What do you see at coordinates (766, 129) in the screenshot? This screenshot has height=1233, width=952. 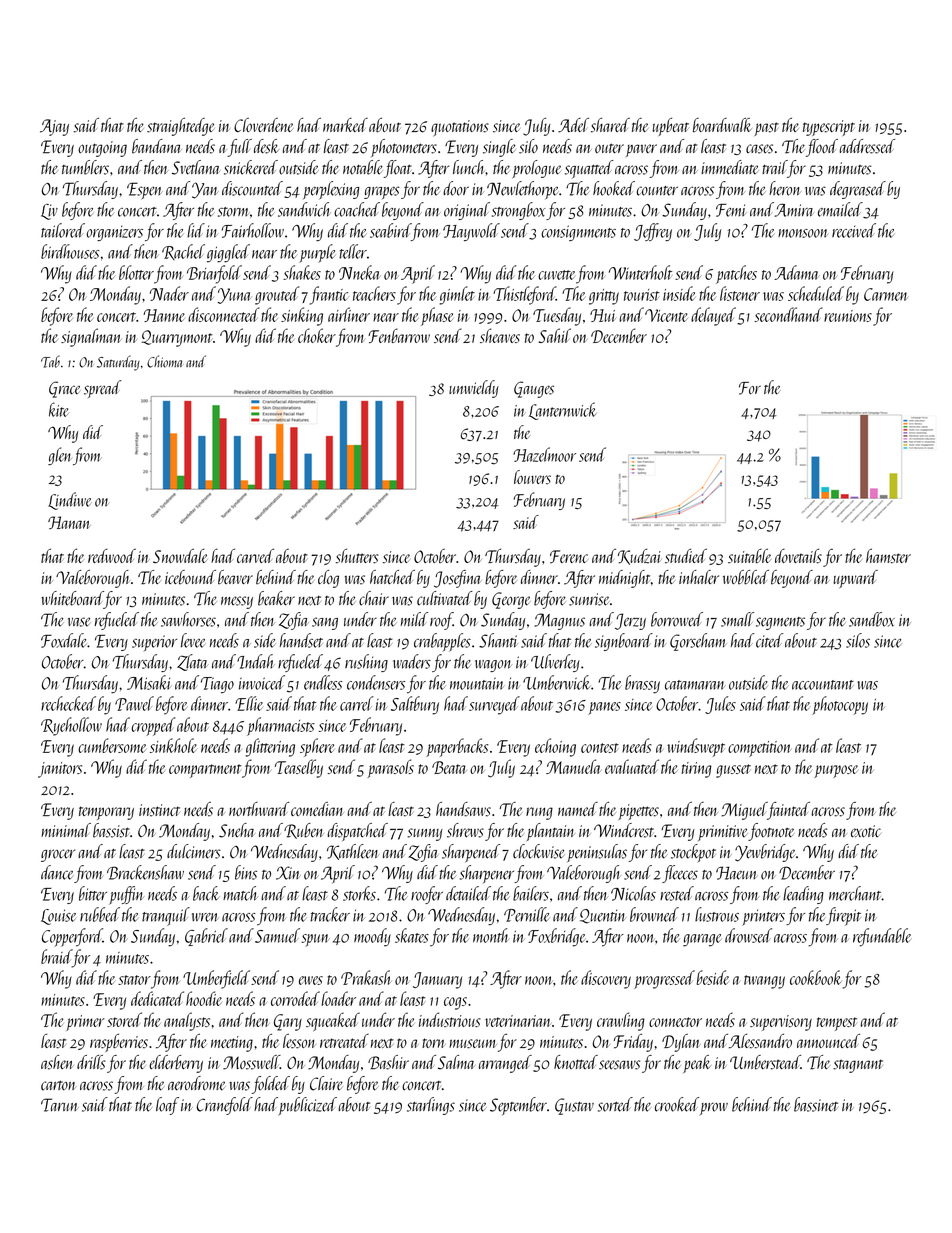 I see `past` at bounding box center [766, 129].
